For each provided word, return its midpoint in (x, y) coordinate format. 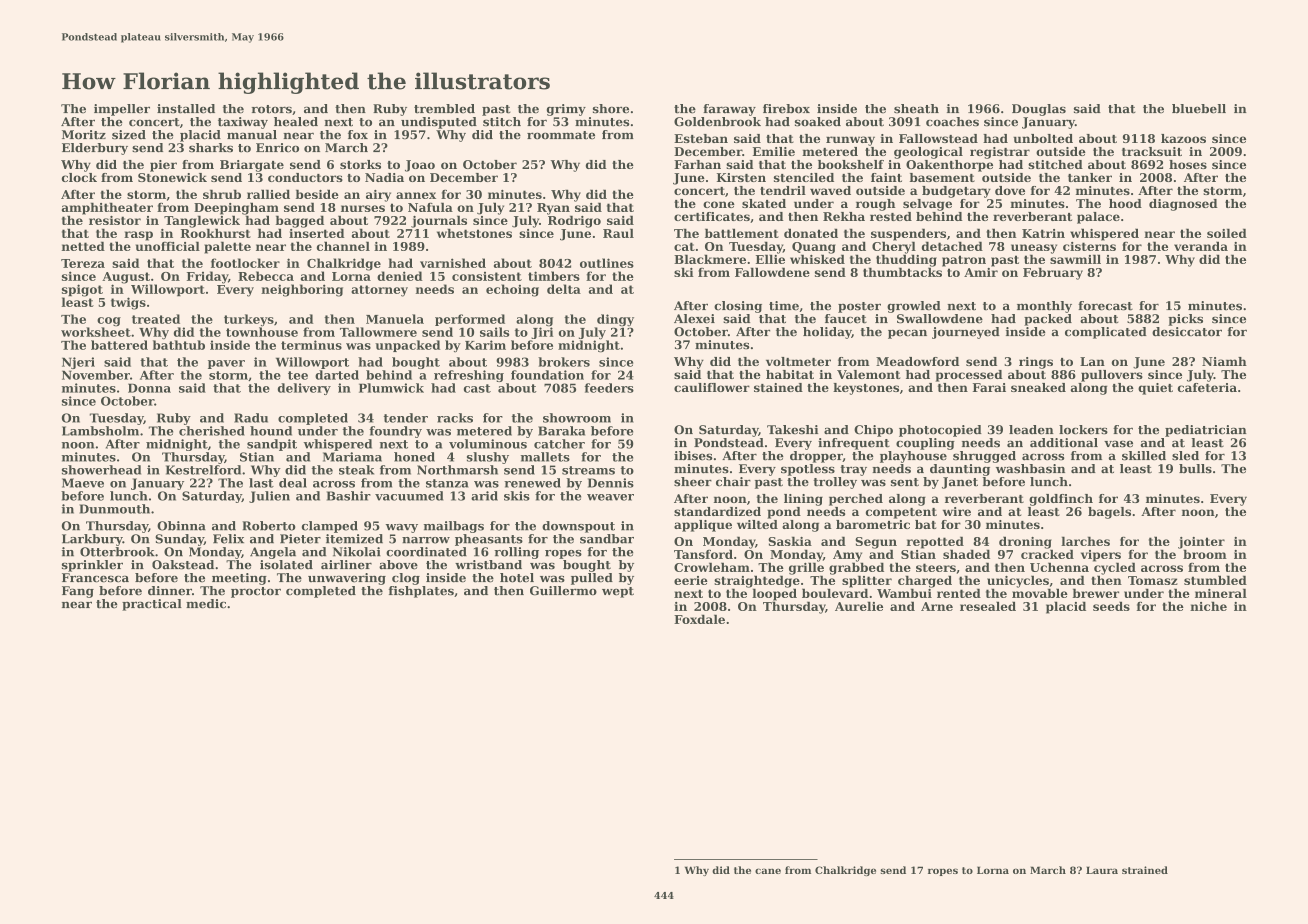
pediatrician (1206, 431)
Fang (78, 592)
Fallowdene (772, 272)
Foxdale (699, 619)
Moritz (84, 135)
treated (156, 319)
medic (206, 604)
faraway (729, 110)
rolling (516, 553)
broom (1205, 554)
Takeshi (792, 430)
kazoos (1183, 138)
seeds (1111, 606)
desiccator (1187, 332)
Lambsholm (100, 431)
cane (768, 871)
